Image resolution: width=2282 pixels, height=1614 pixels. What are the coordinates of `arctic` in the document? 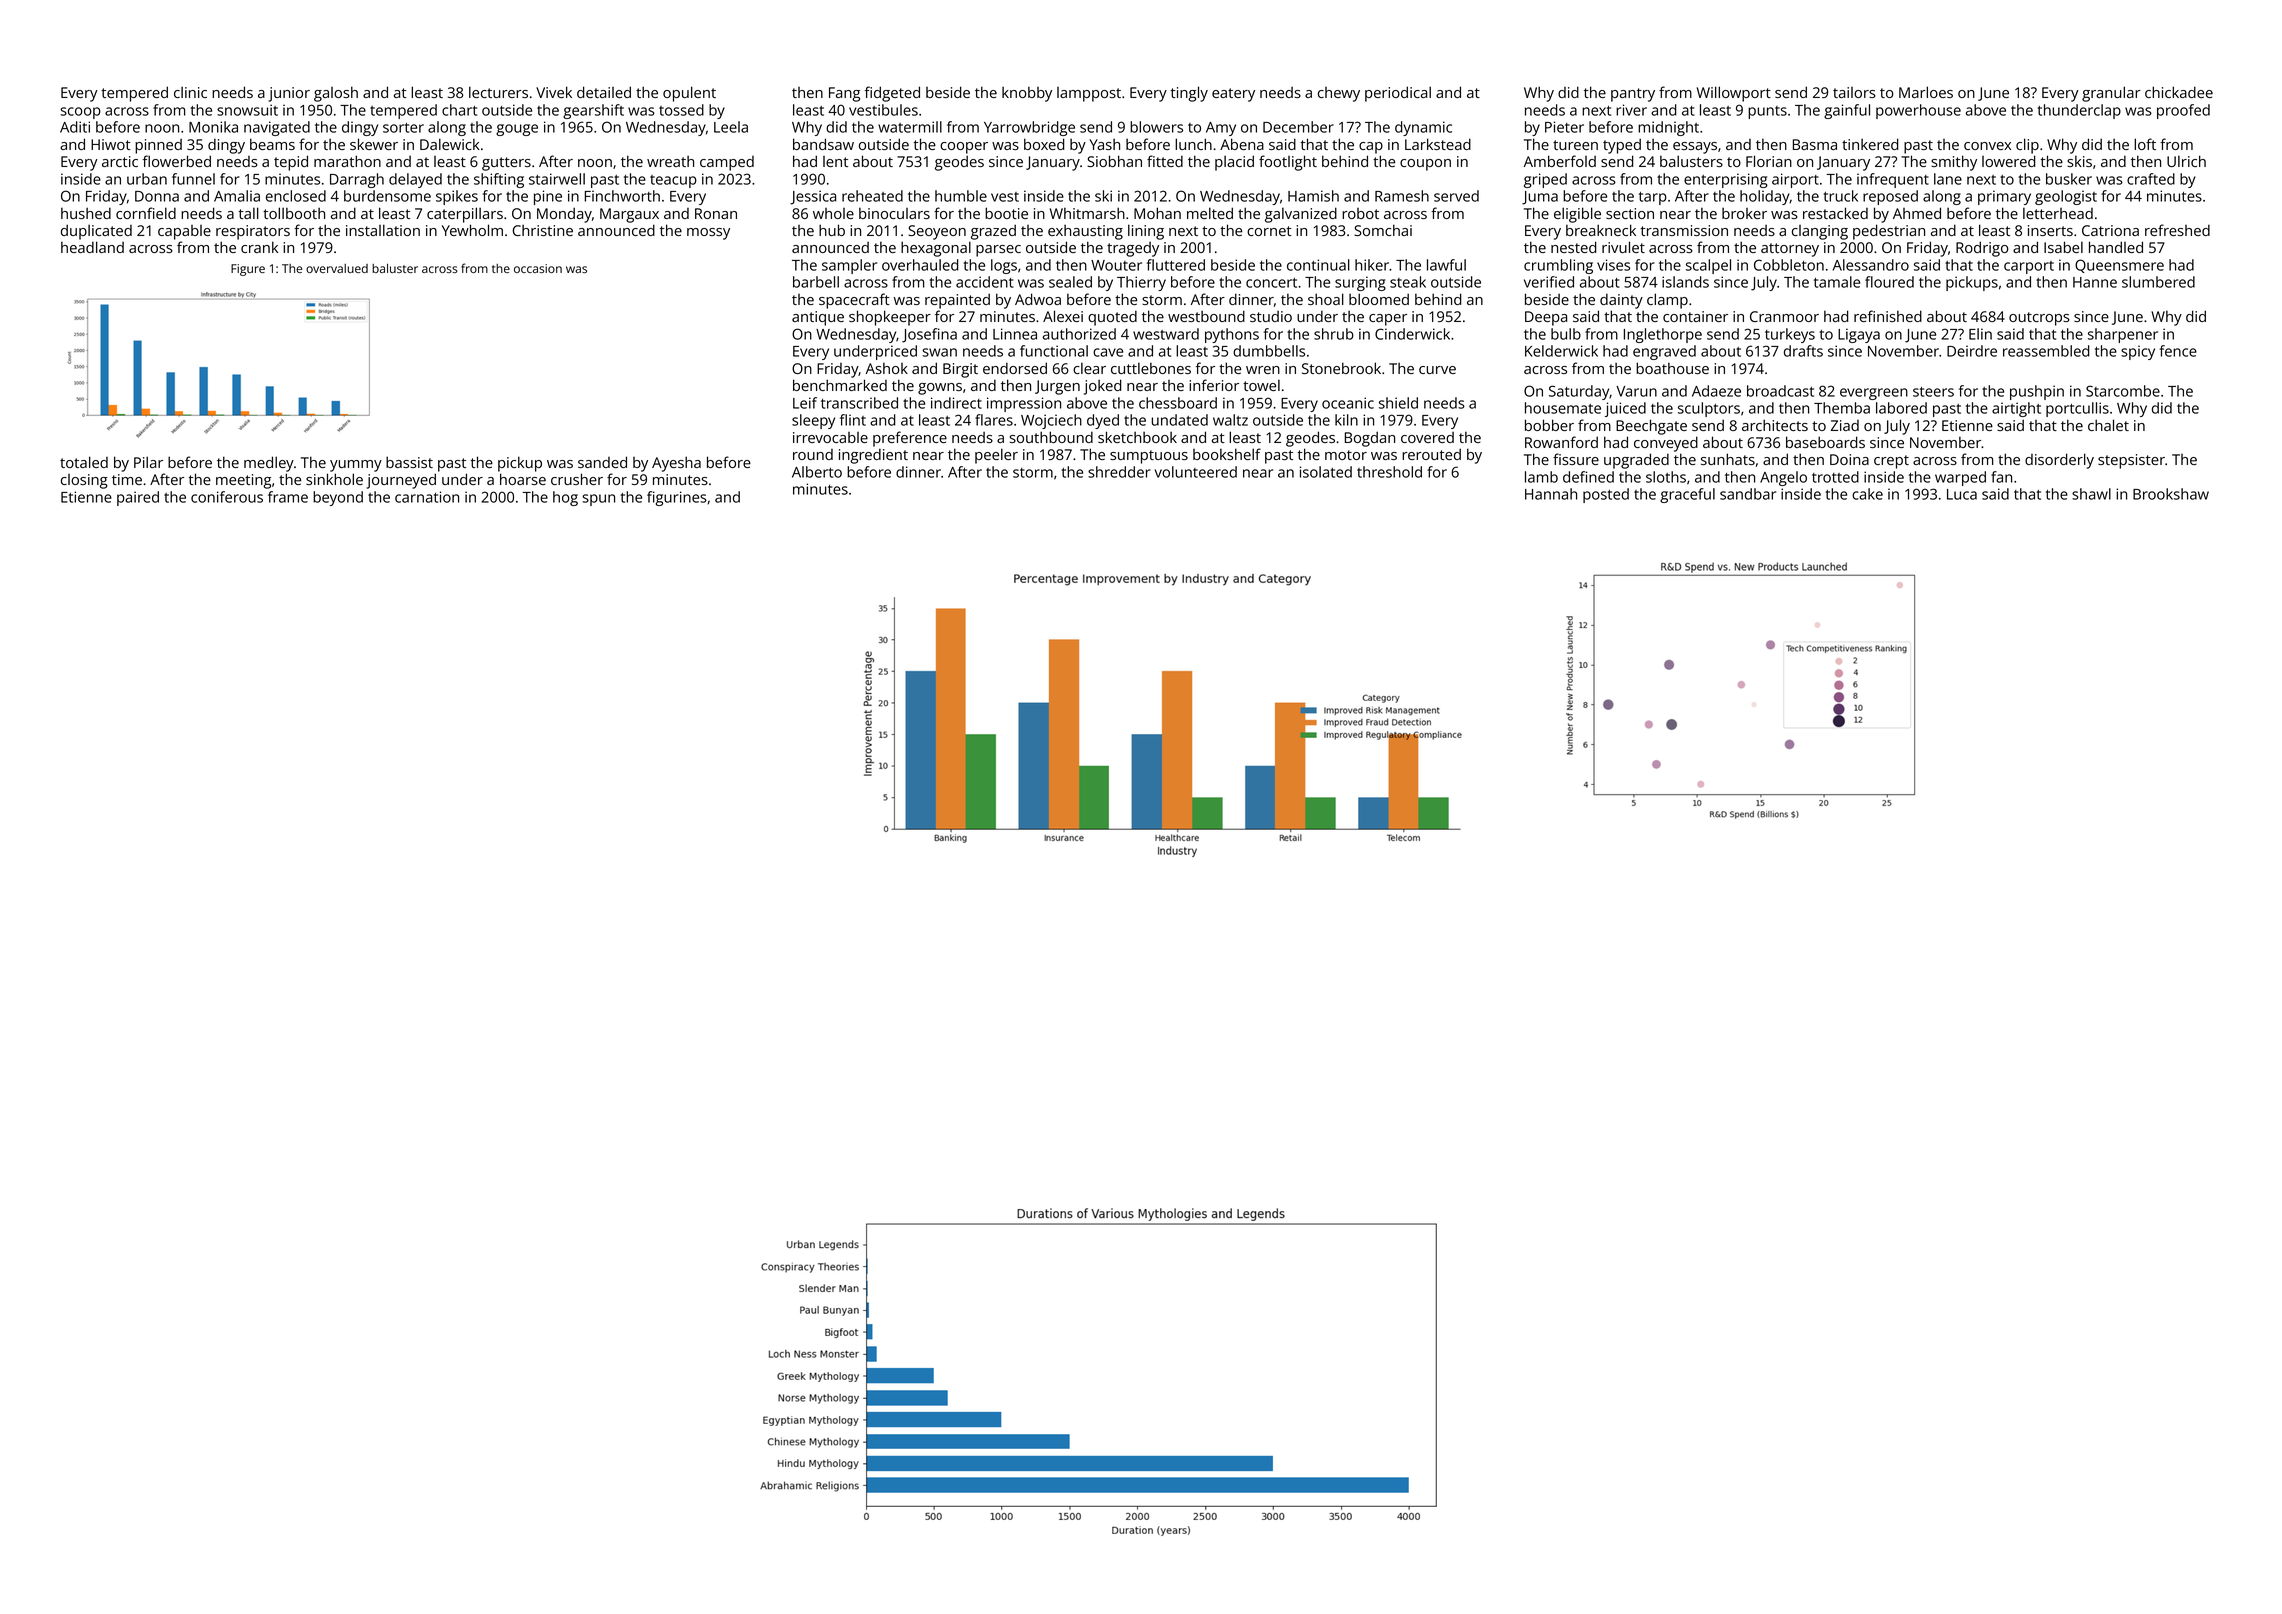 It's located at (120, 161).
